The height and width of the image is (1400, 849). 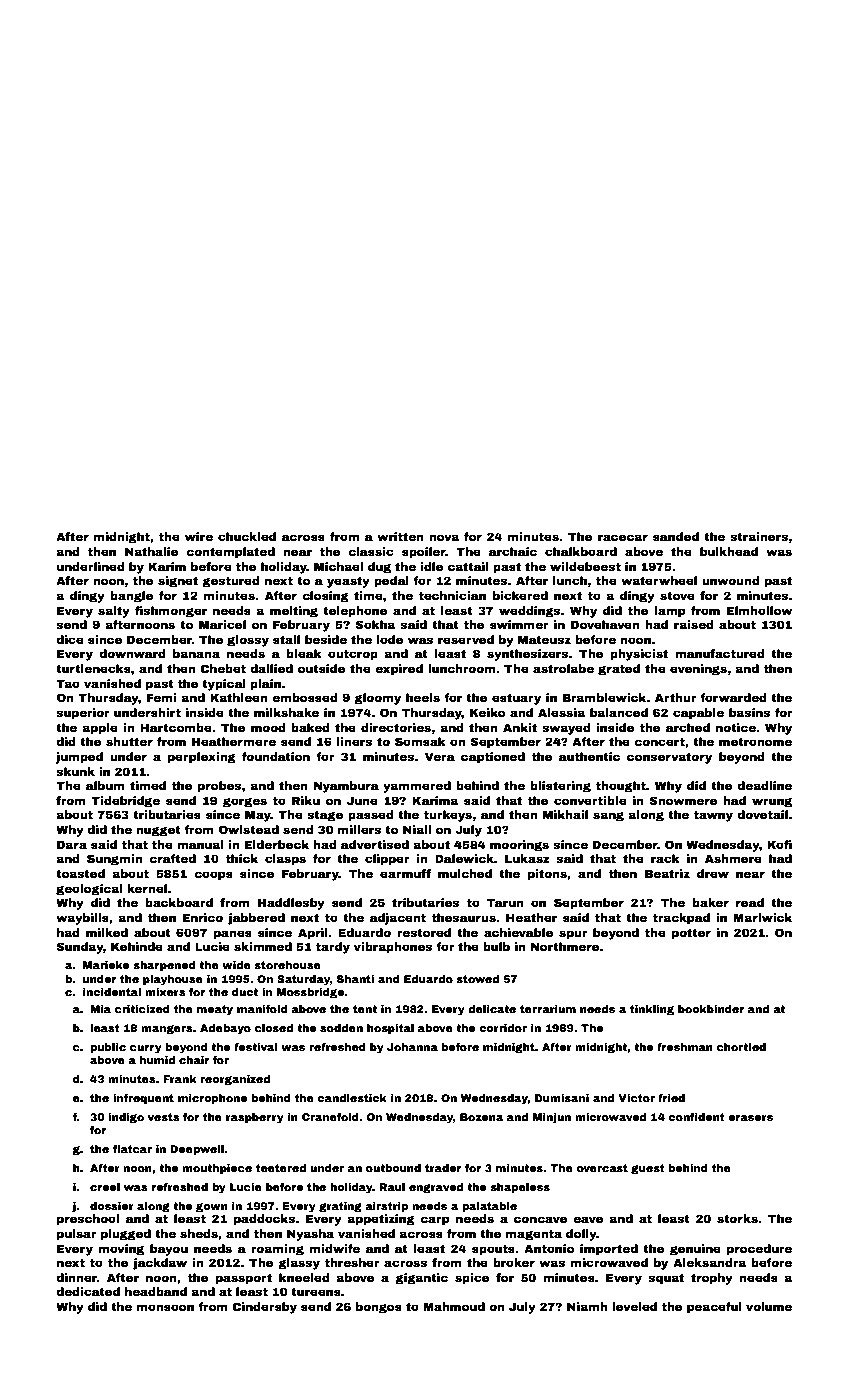 I want to click on Dalewick, so click(x=464, y=858).
